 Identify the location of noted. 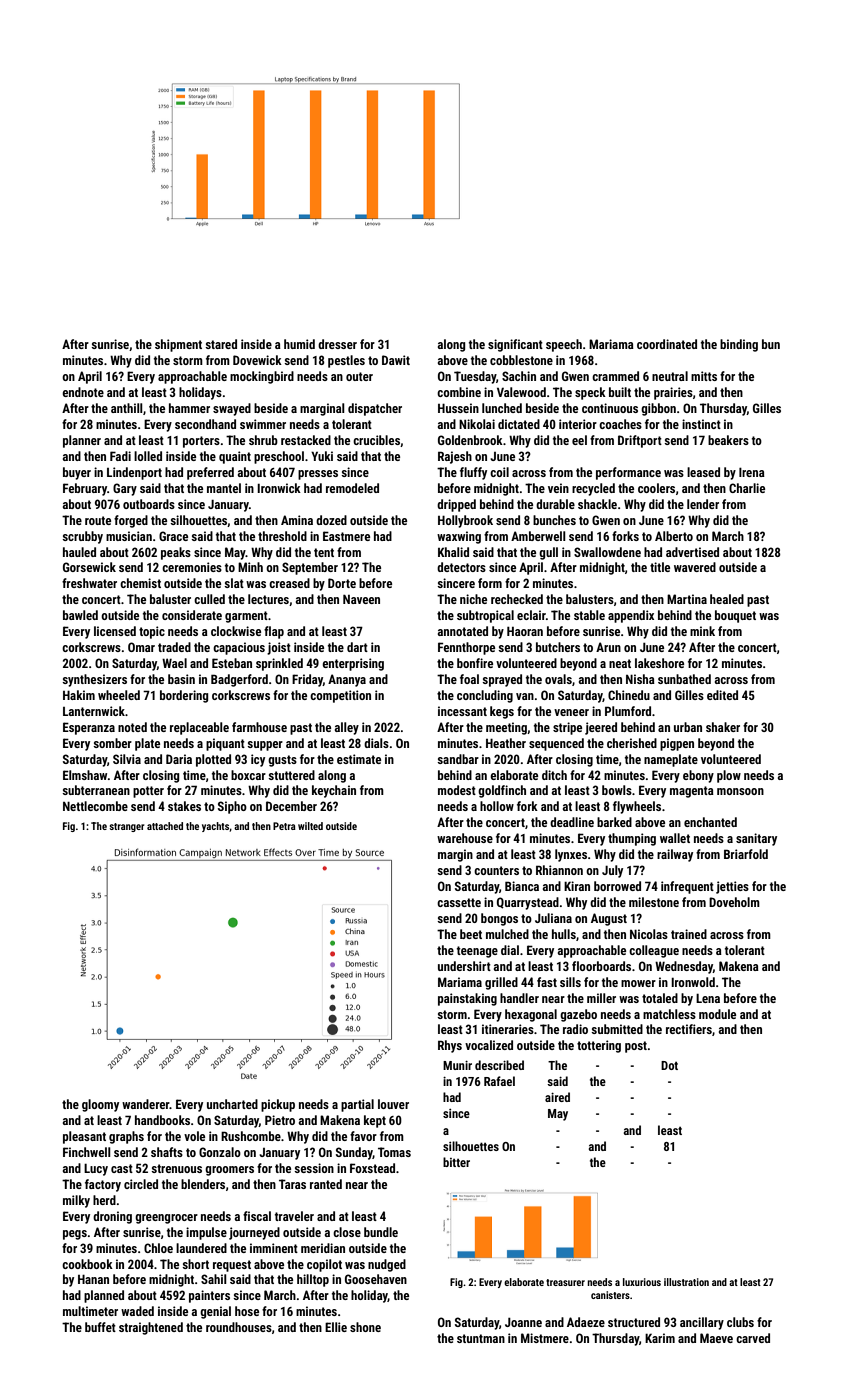
(132, 727).
